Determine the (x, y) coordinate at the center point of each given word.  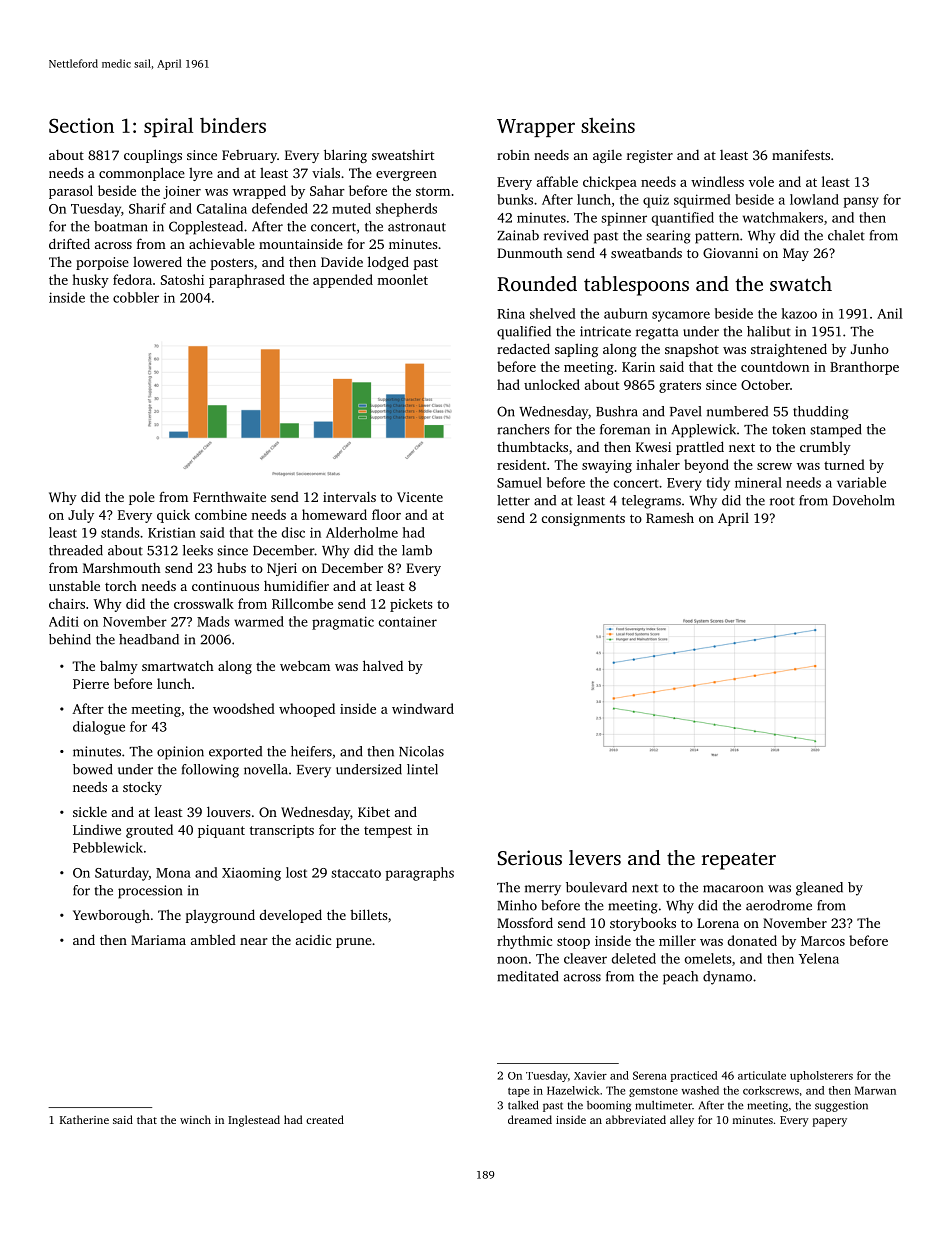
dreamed (530, 1119)
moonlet (402, 279)
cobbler (136, 297)
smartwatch (178, 666)
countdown (775, 366)
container (408, 621)
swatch (801, 283)
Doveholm (864, 500)
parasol (71, 192)
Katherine (84, 1119)
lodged (388, 263)
